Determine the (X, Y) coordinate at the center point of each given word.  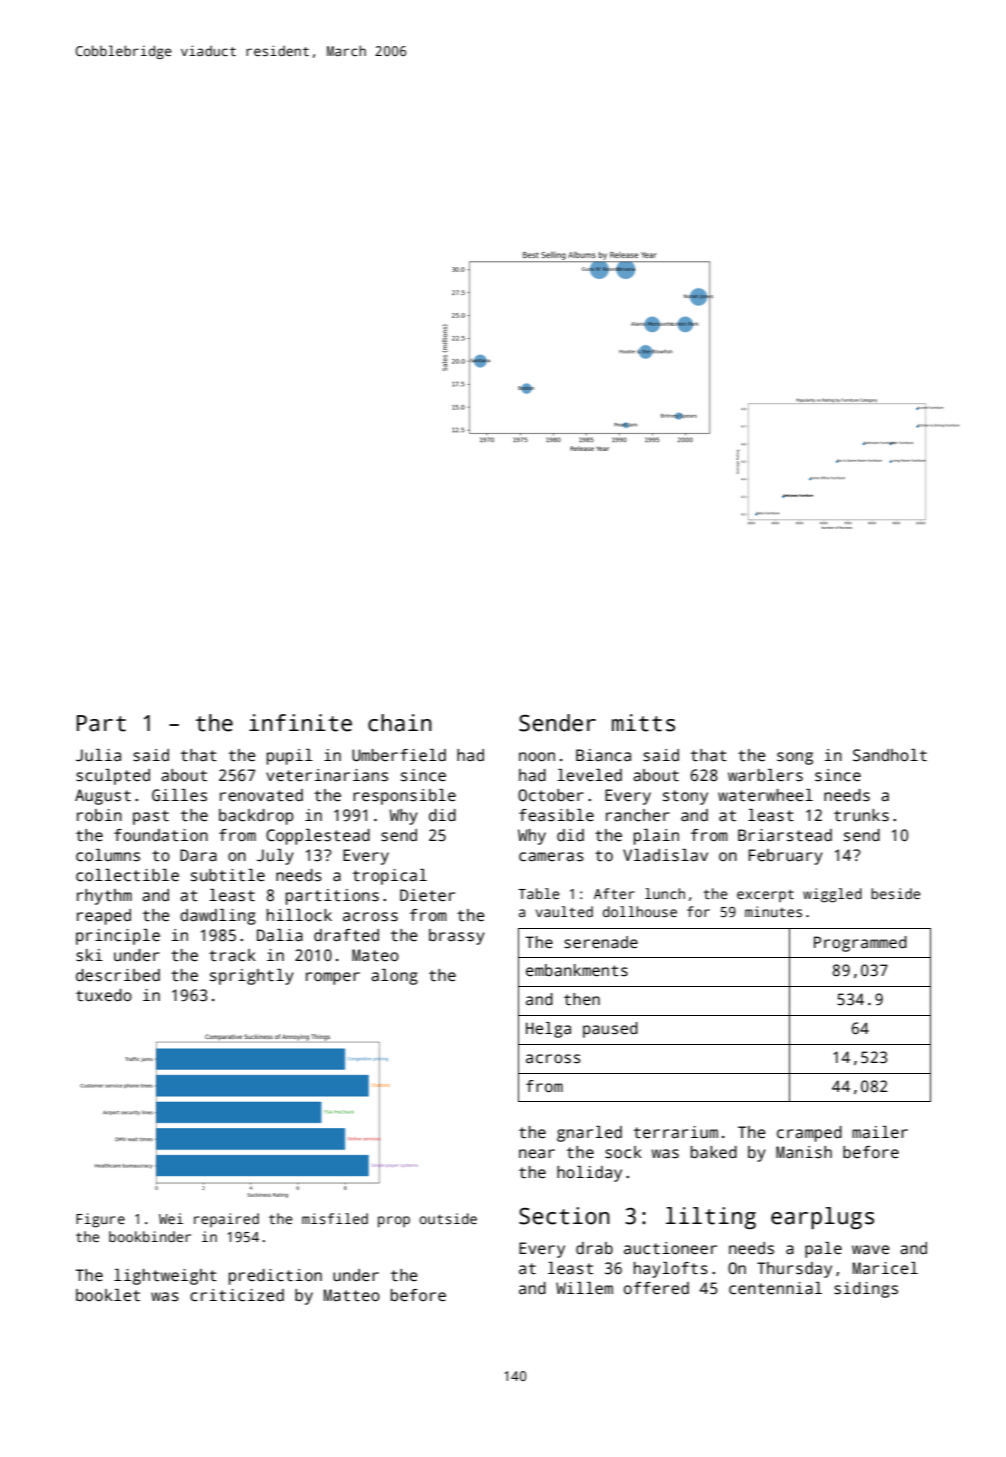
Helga (548, 1030)
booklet (108, 1295)
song (795, 758)
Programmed (860, 944)
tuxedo (104, 995)
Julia (98, 755)
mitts (643, 723)
